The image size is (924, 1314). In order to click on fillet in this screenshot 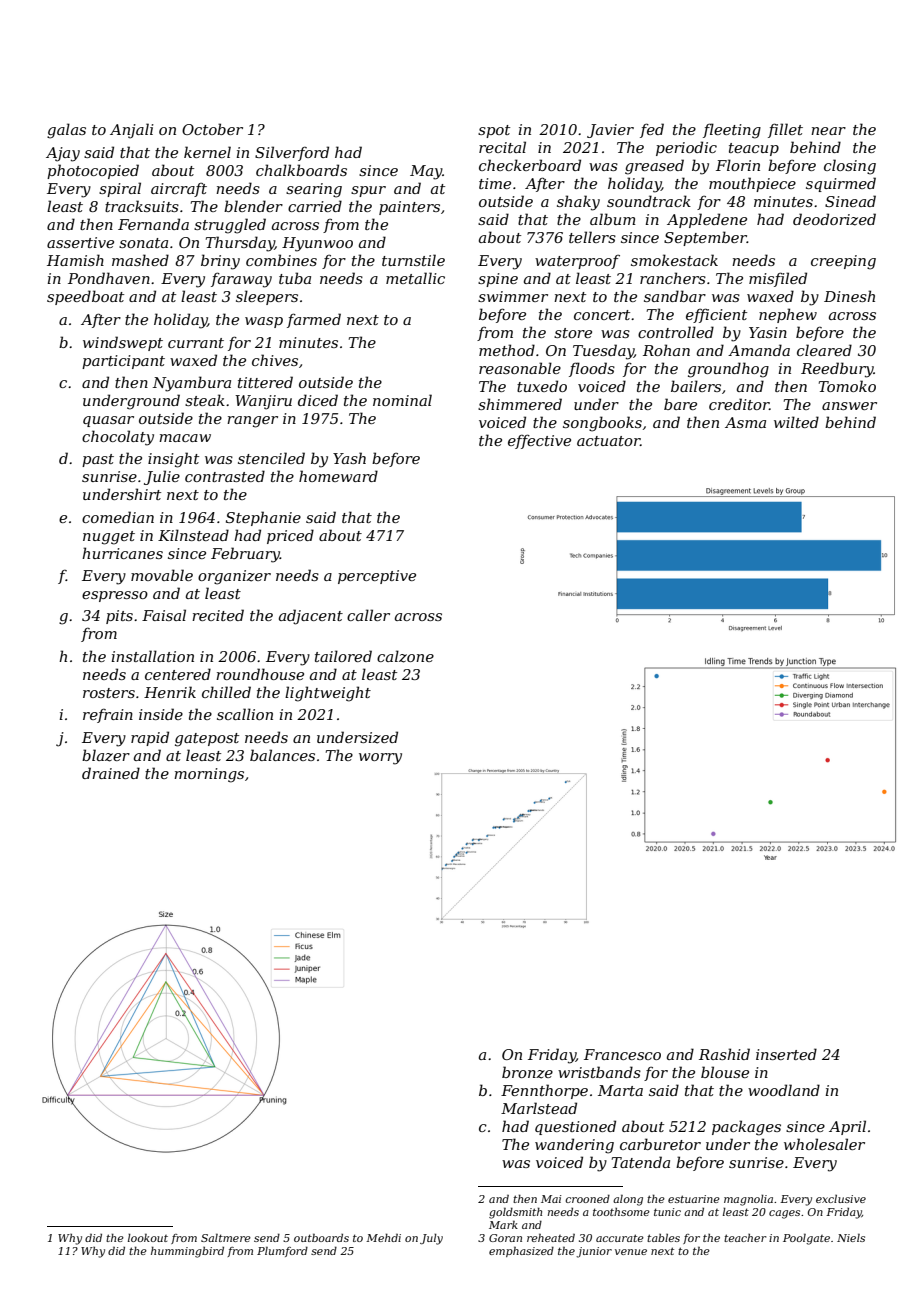, I will do `click(785, 130)`.
